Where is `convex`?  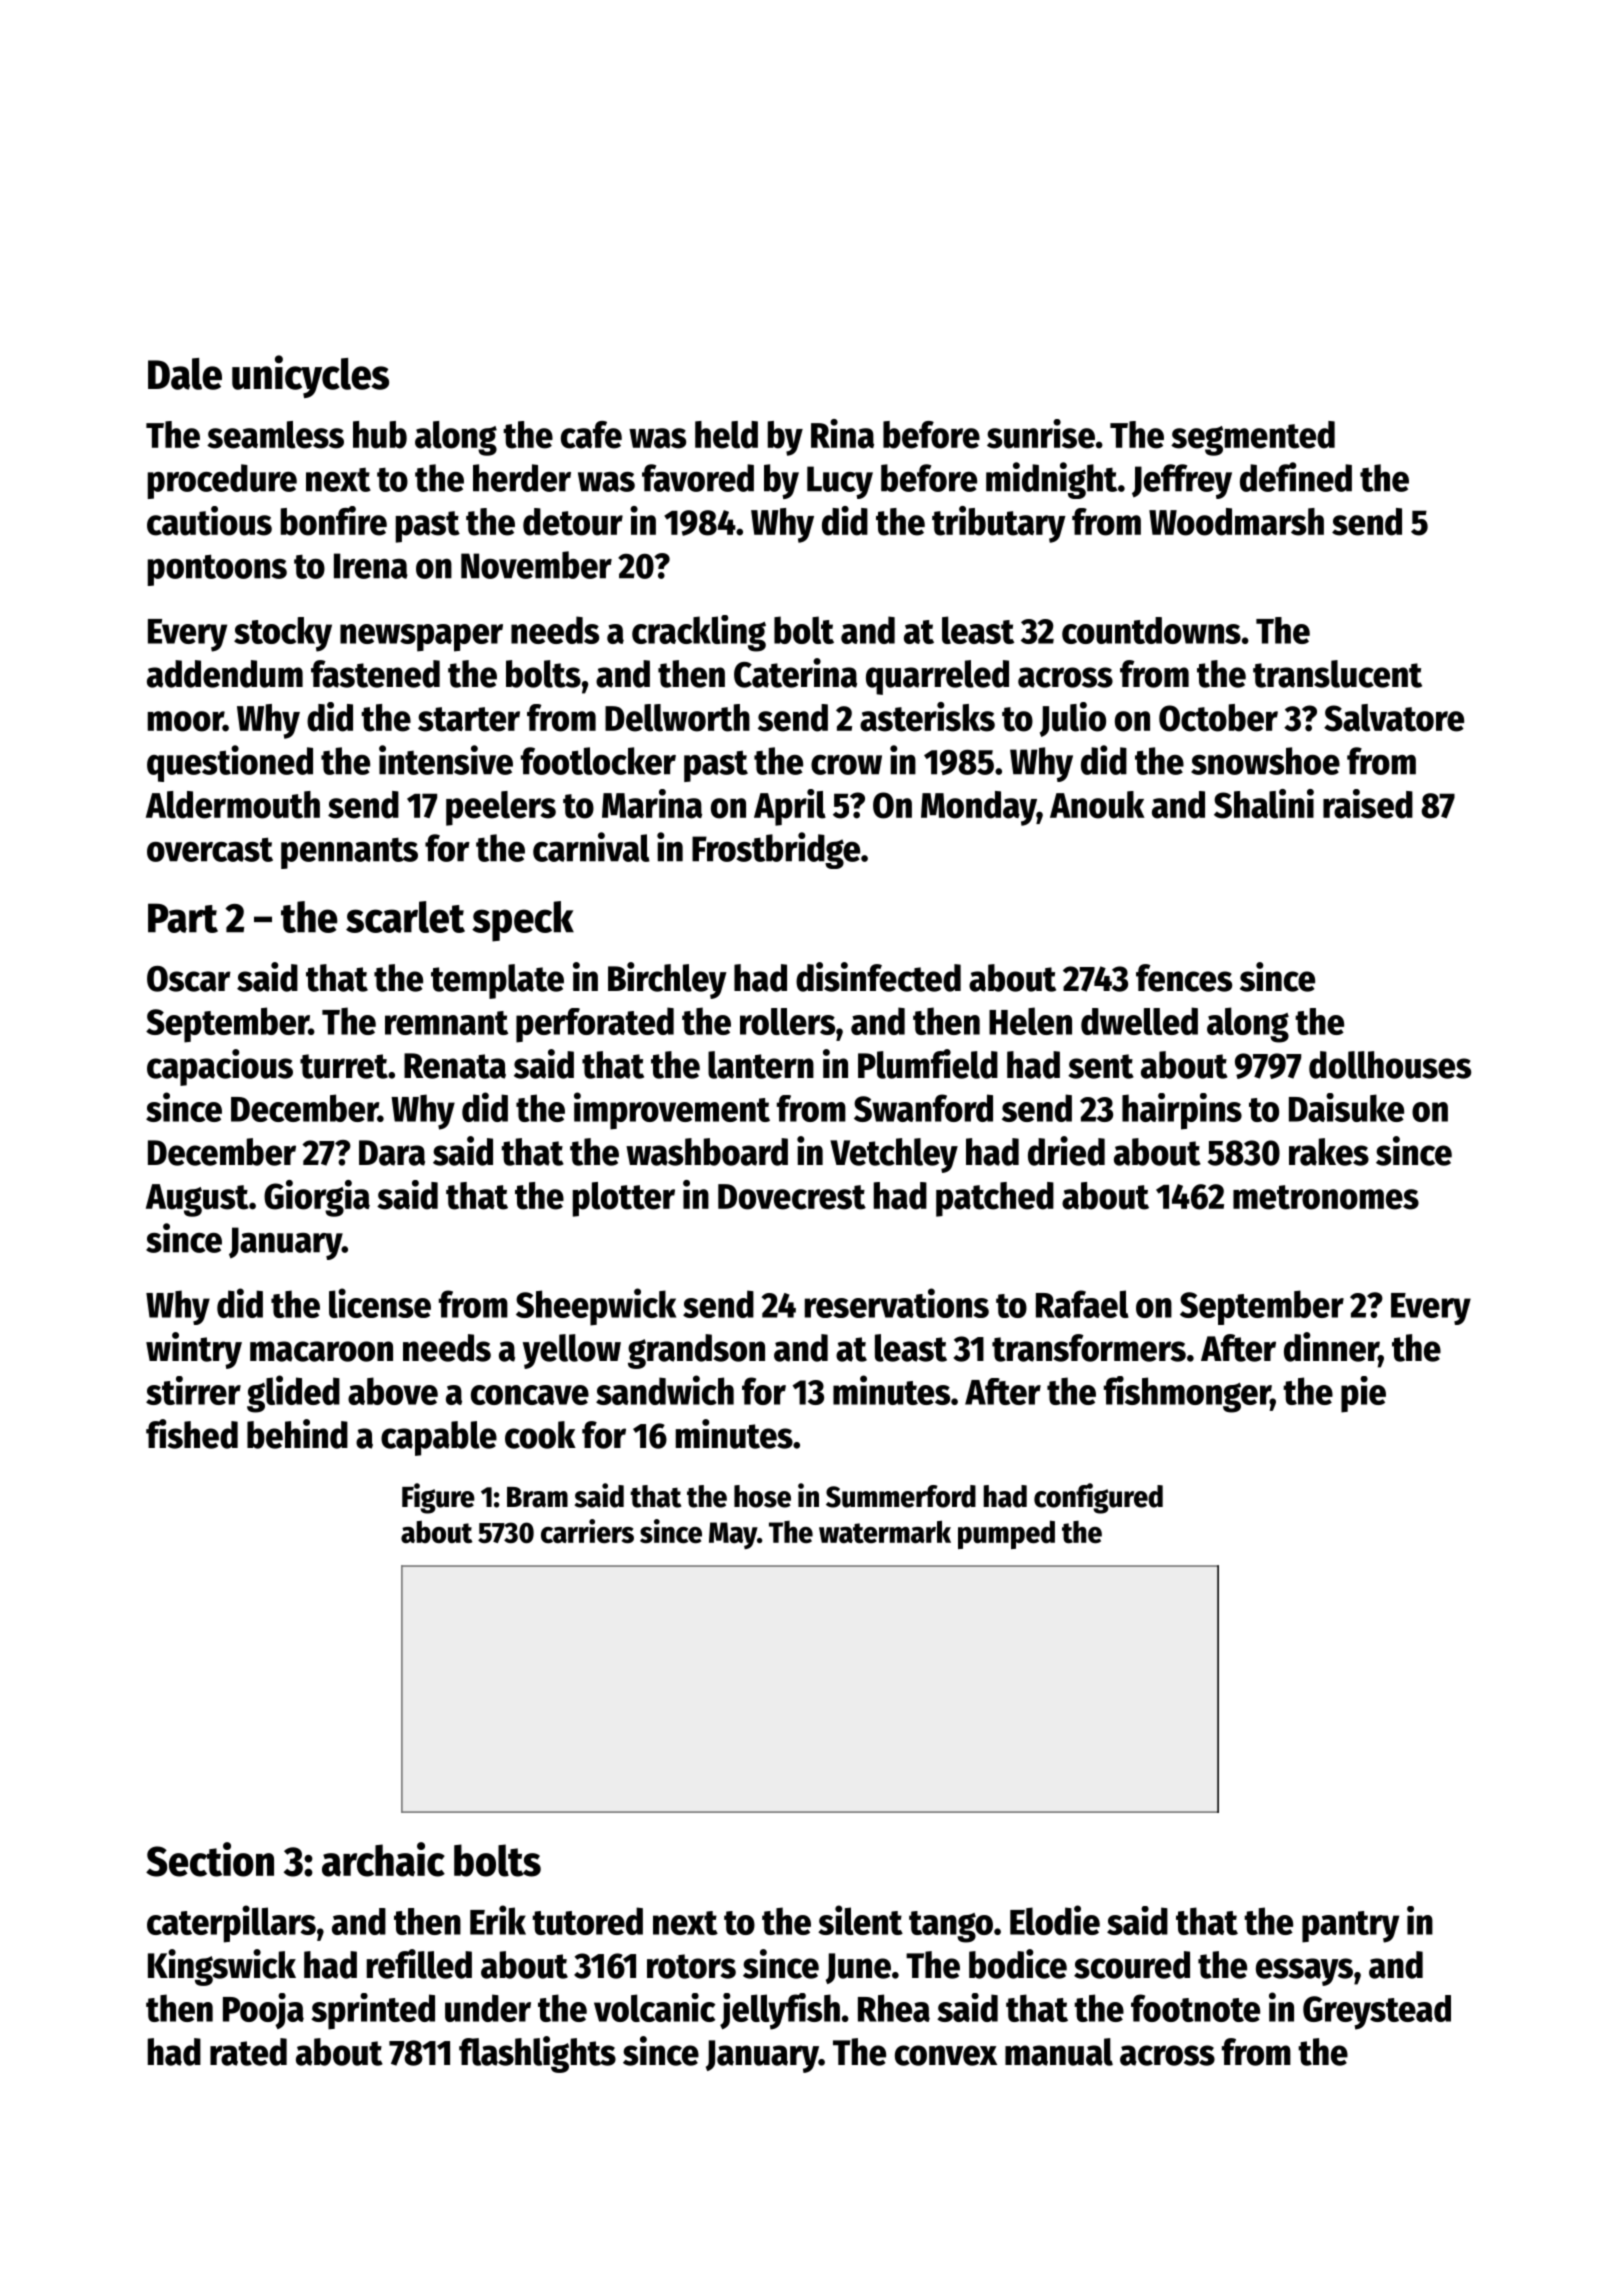 convex is located at coordinates (946, 2055).
